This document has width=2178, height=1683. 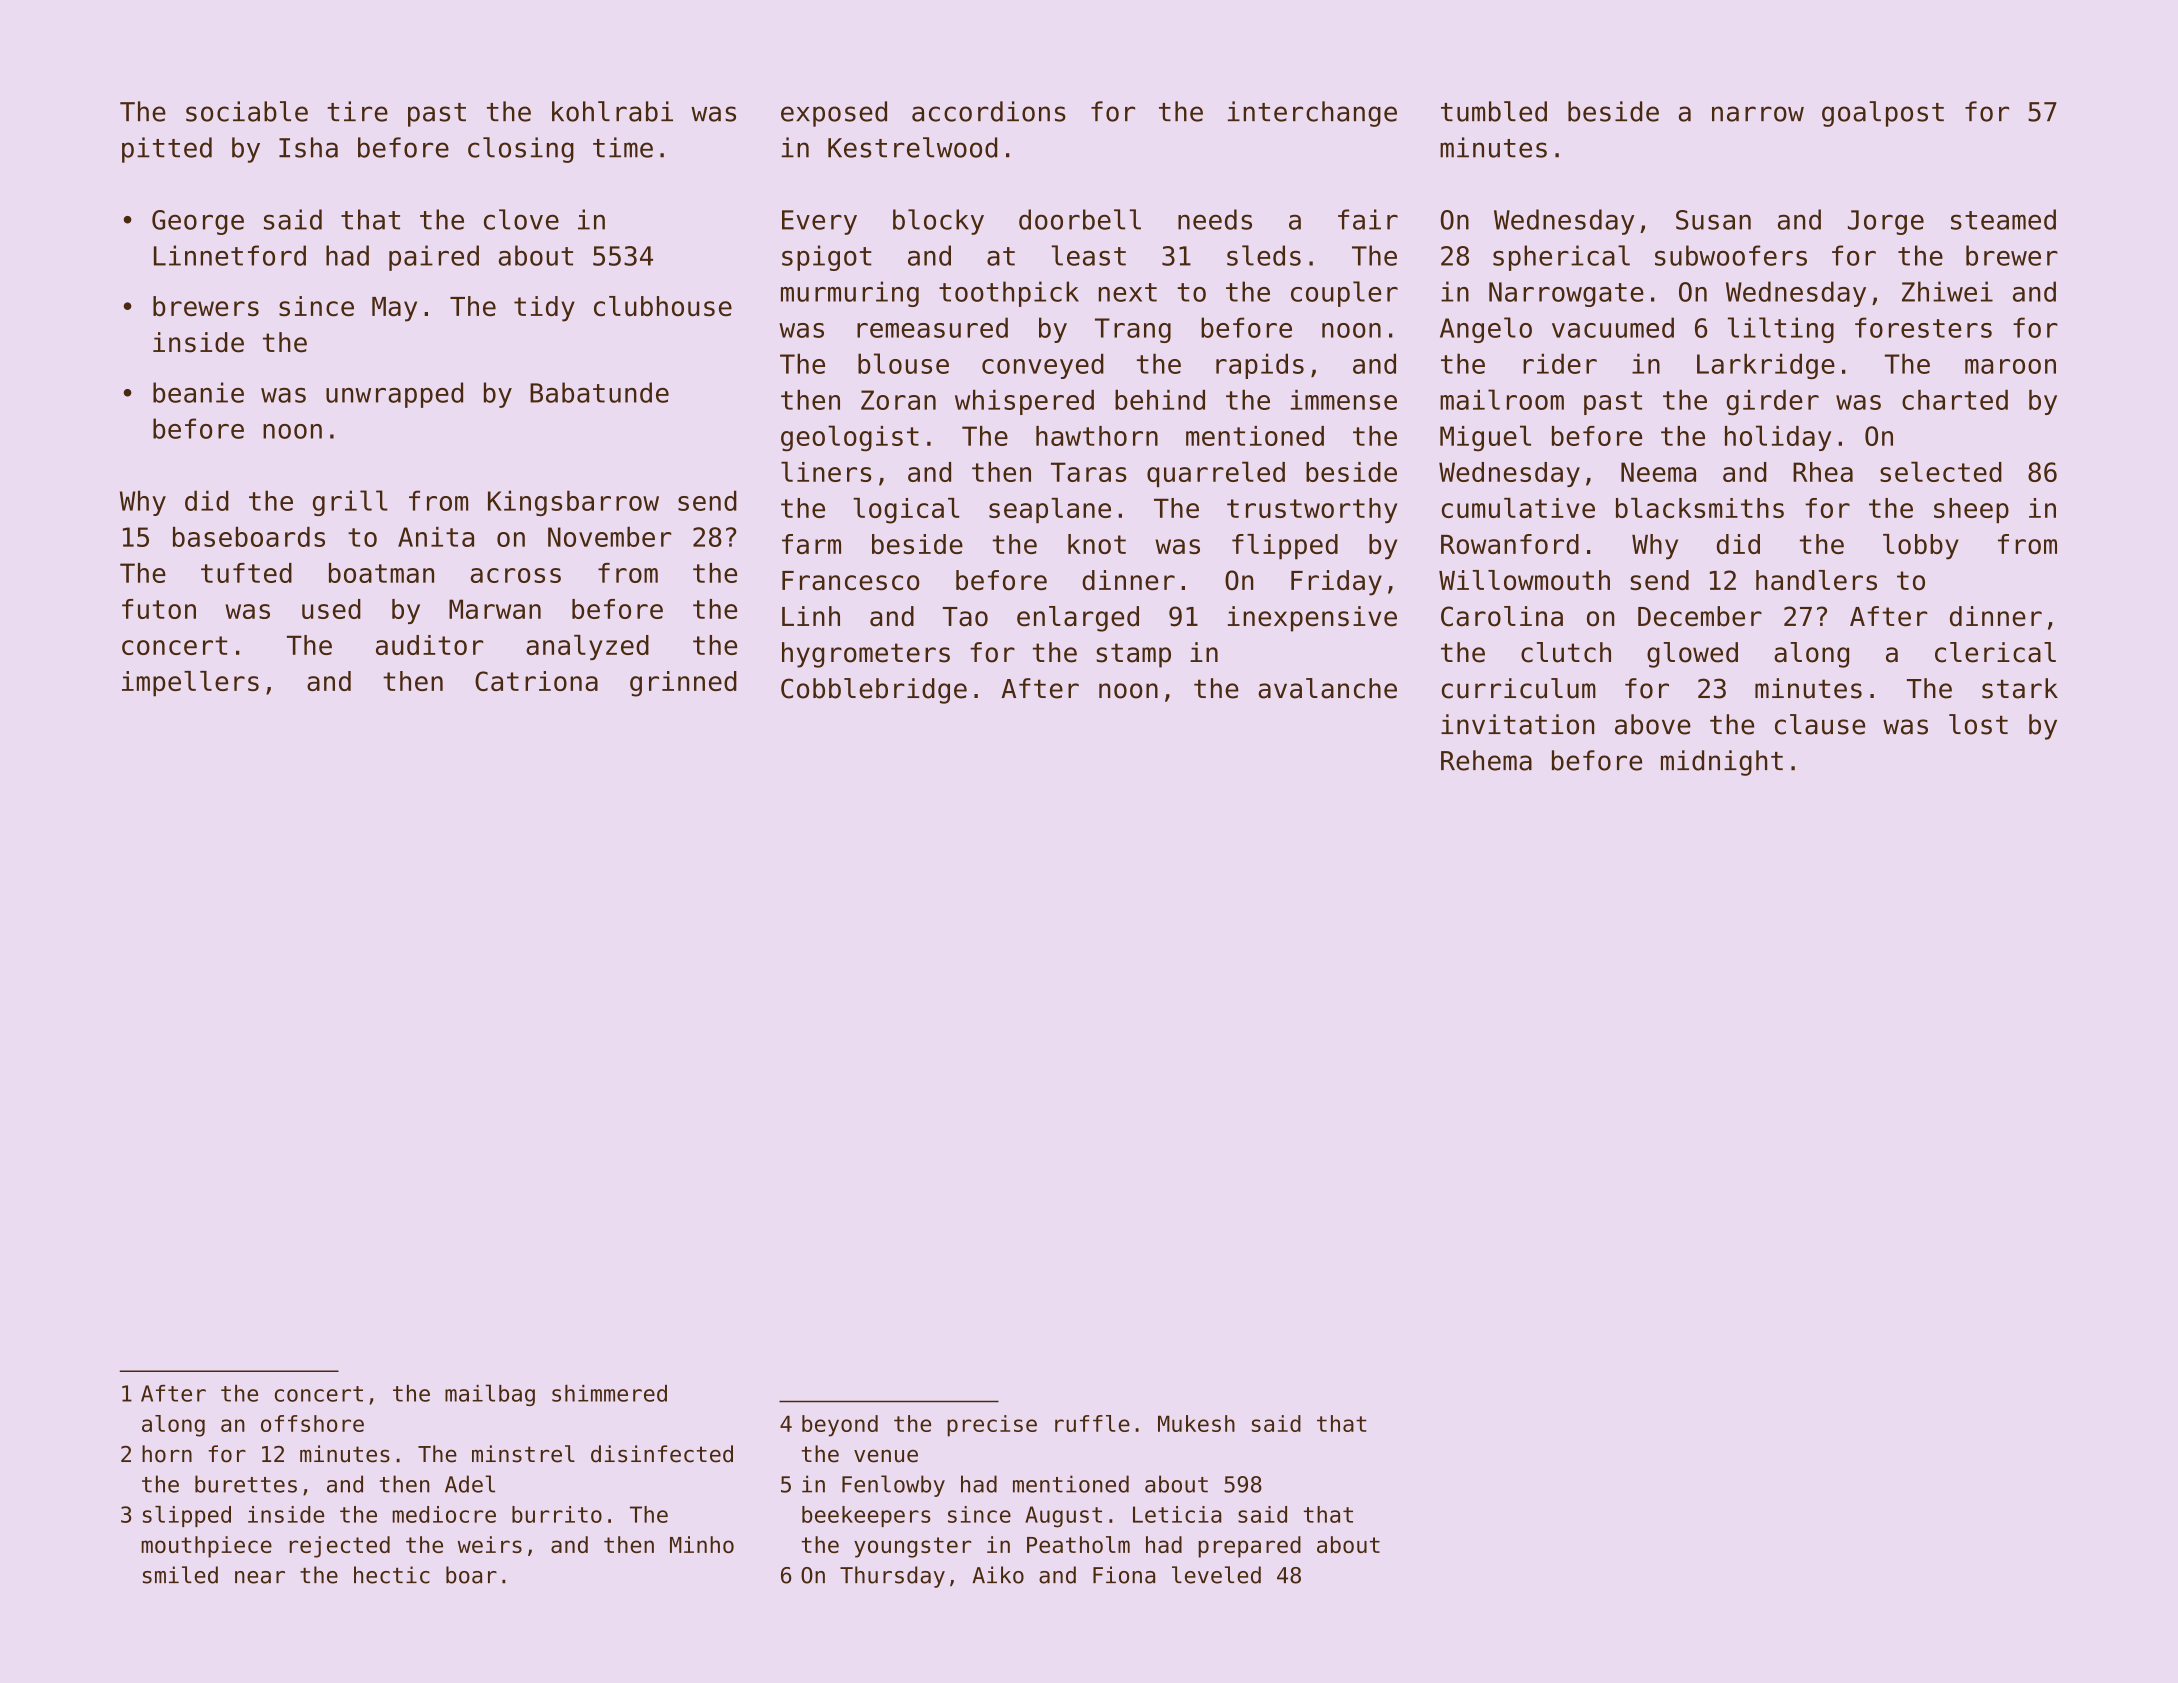 I want to click on hygrometers, so click(x=866, y=655).
